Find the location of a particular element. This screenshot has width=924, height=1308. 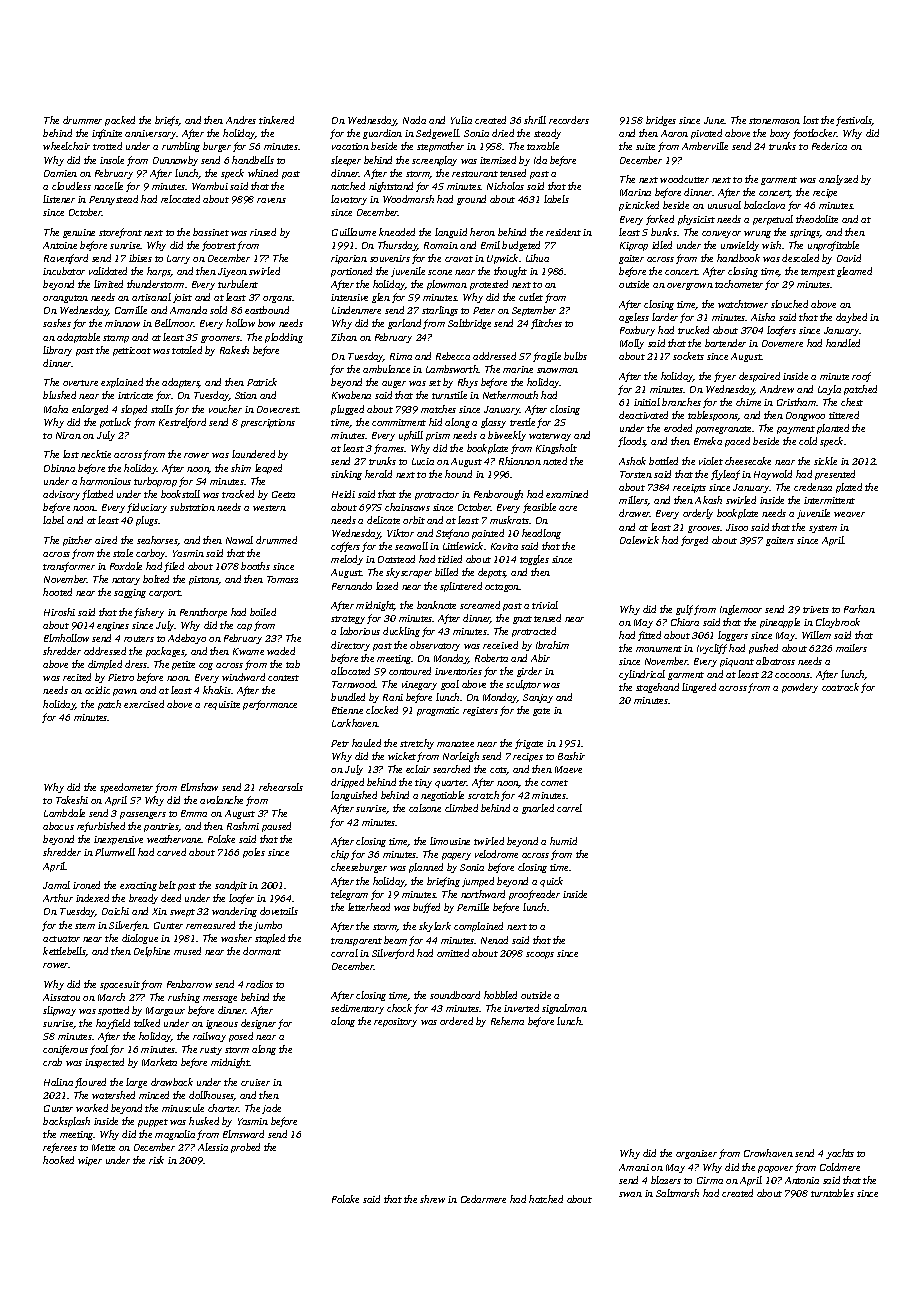

languished is located at coordinates (354, 796).
